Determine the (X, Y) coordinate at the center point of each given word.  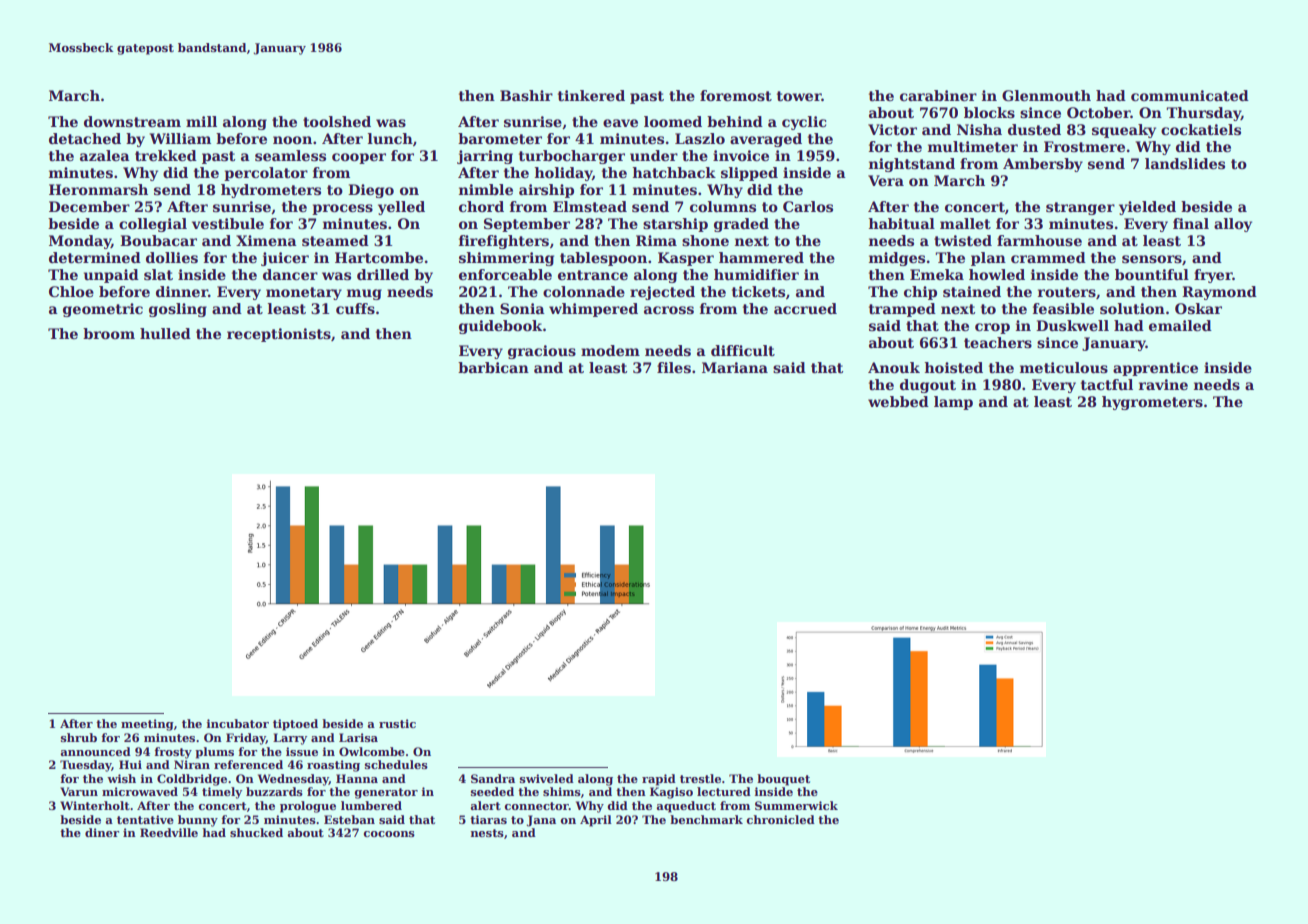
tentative (145, 819)
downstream (132, 121)
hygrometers (1152, 403)
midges (897, 259)
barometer (500, 138)
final (1191, 223)
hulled (165, 333)
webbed (898, 401)
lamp (953, 403)
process (342, 209)
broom (109, 333)
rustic (397, 723)
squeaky (1124, 131)
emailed (1180, 325)
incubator (238, 723)
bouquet (783, 780)
